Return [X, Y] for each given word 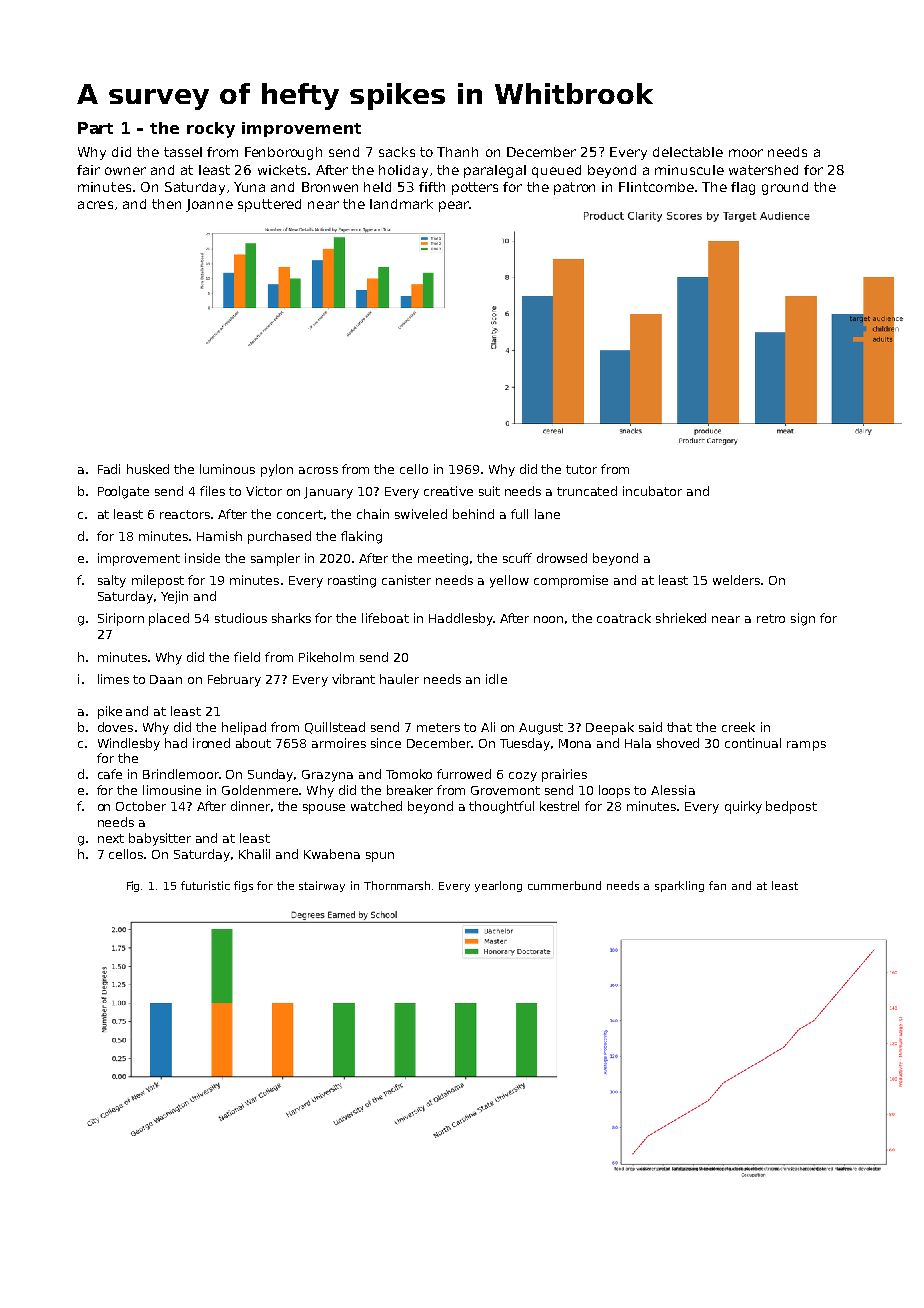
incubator [652, 491]
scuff [517, 558]
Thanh [457, 152]
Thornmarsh [397, 885]
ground [785, 188]
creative [448, 491]
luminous [227, 469]
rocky [211, 130]
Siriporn [121, 619]
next [111, 838]
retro [771, 618]
